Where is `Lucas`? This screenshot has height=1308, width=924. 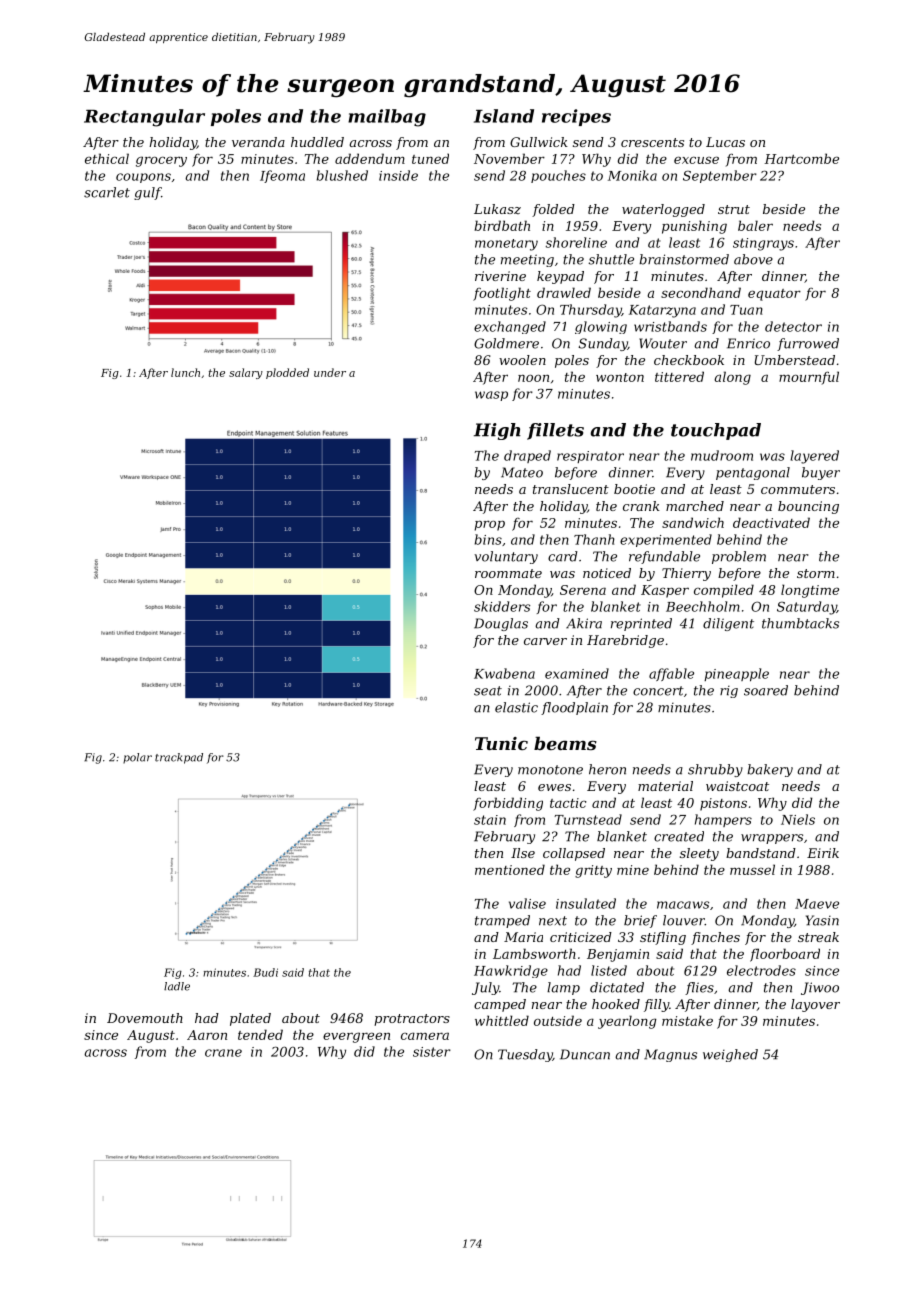
Lucas is located at coordinates (725, 142).
